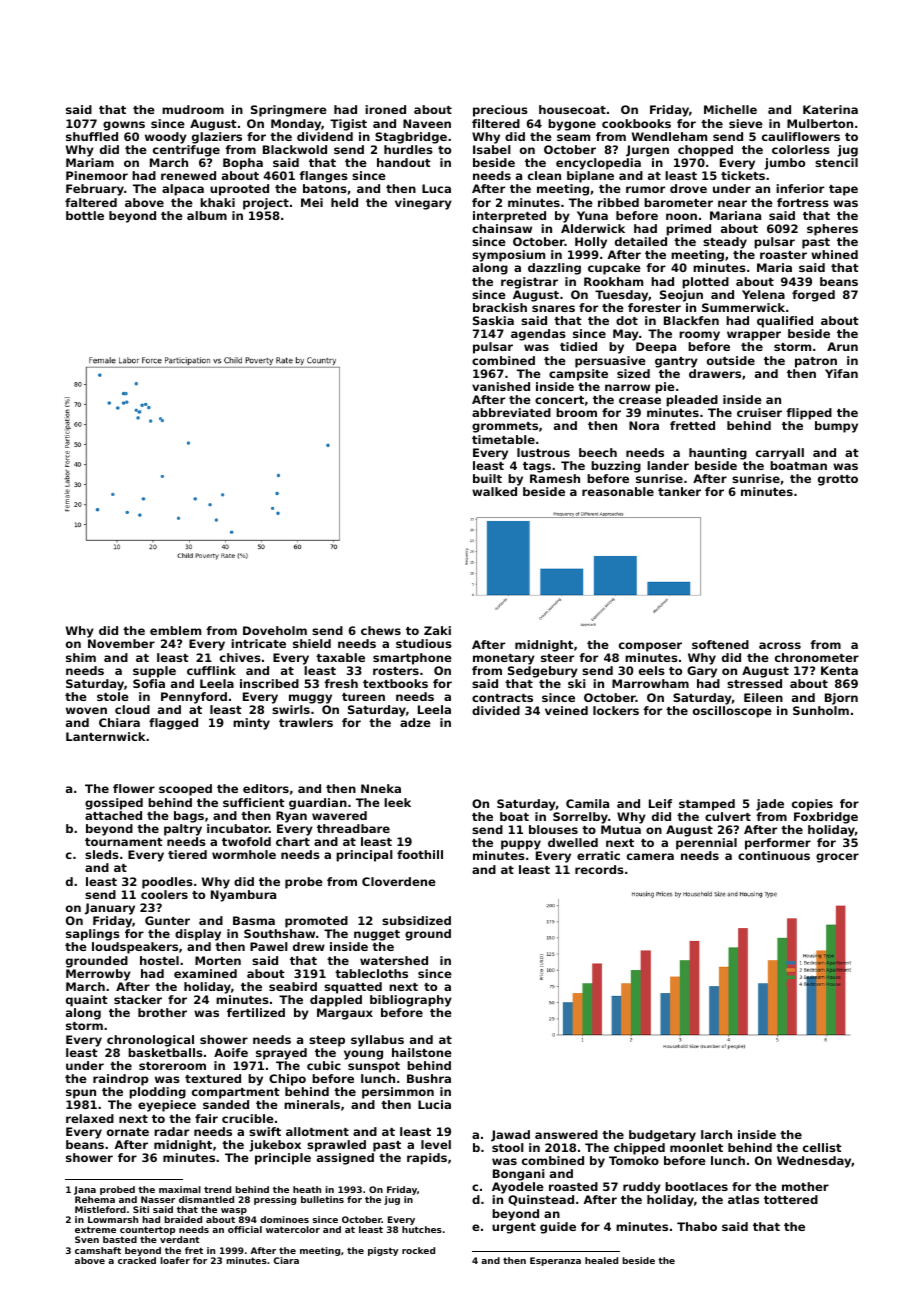 This screenshot has width=924, height=1308. What do you see at coordinates (821, 710) in the screenshot?
I see `Sunholm` at bounding box center [821, 710].
